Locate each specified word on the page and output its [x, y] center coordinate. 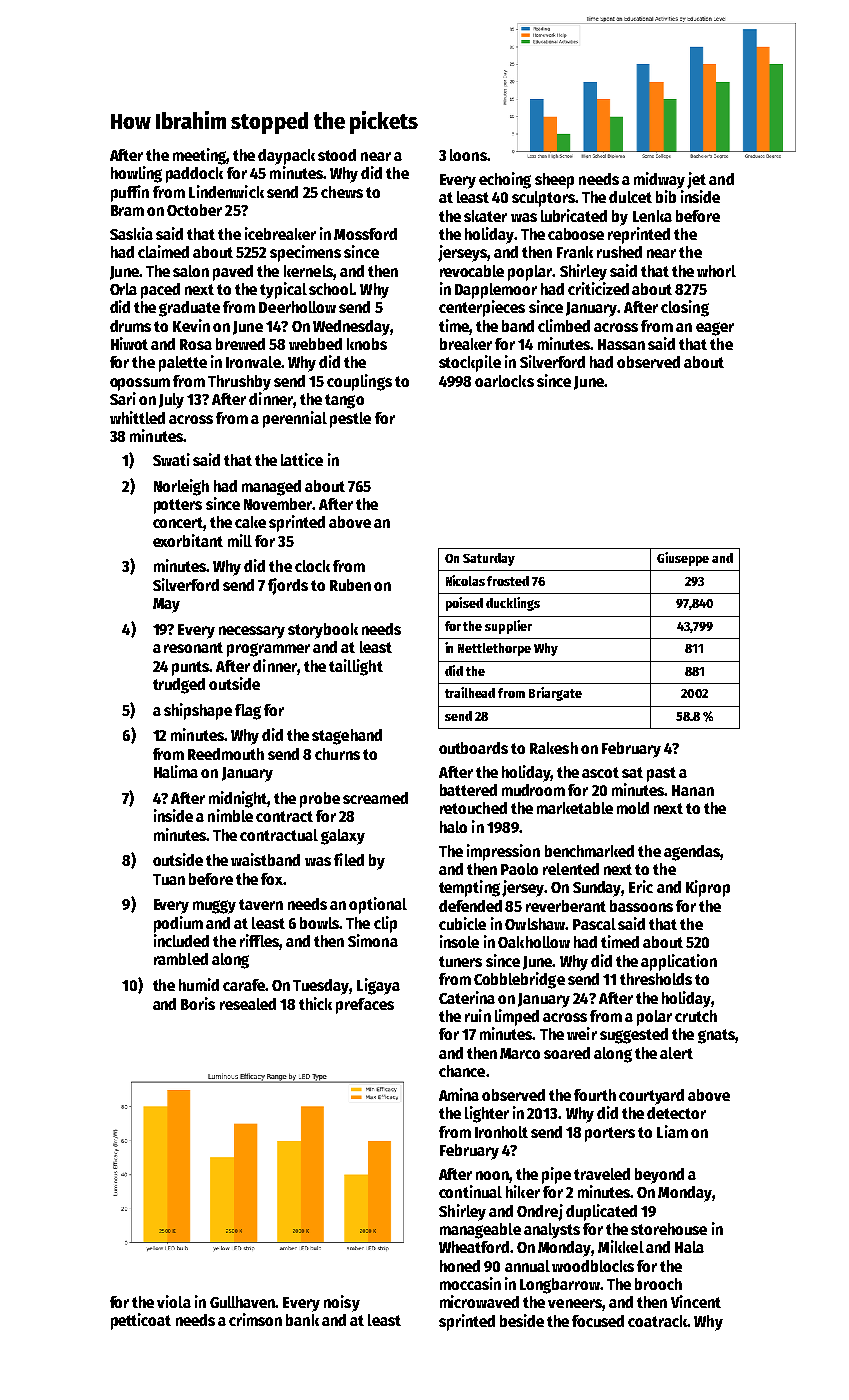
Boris [198, 1003]
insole [459, 941]
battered [468, 790]
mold [633, 808]
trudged [179, 686]
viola [174, 1301]
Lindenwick [226, 191]
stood [337, 155]
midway [659, 180]
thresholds [656, 979]
